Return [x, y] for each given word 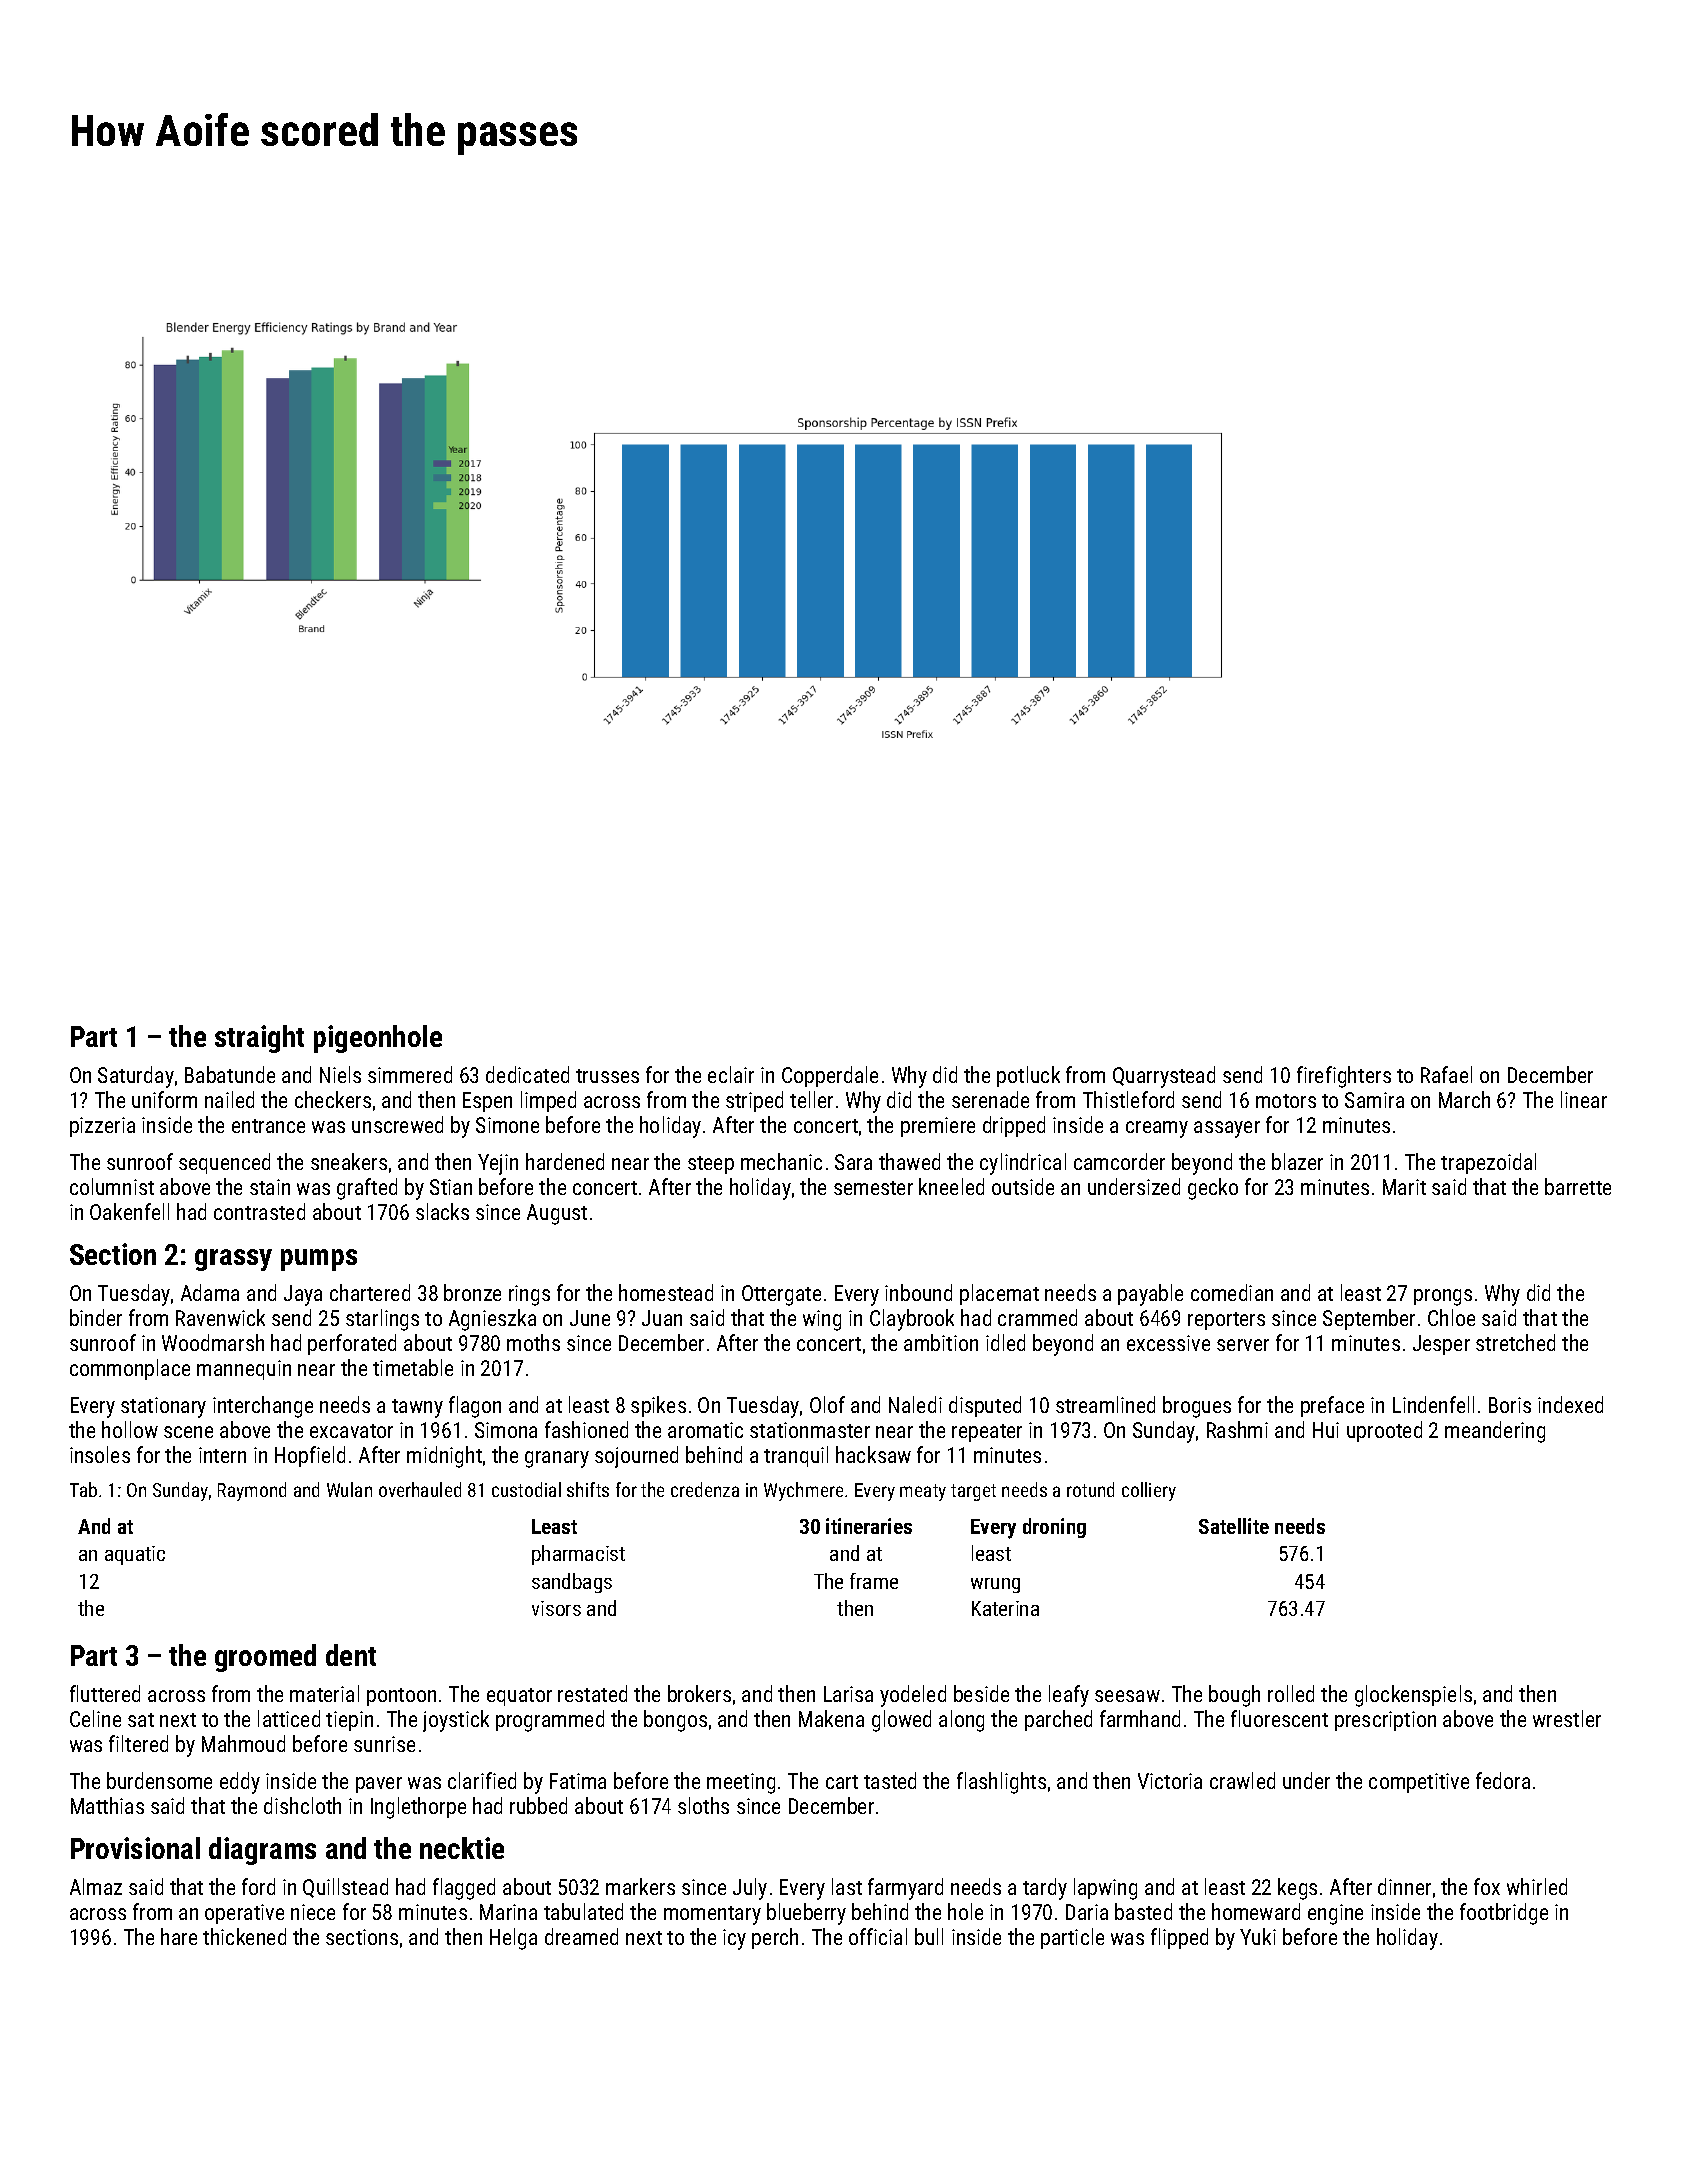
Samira [1374, 1100]
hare [179, 1936]
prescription [1385, 1721]
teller [811, 1099]
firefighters [1344, 1077]
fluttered [105, 1693]
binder [96, 1317]
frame [874, 1581]
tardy [1045, 1889]
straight [259, 1039]
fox [1487, 1886]
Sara [853, 1162]
